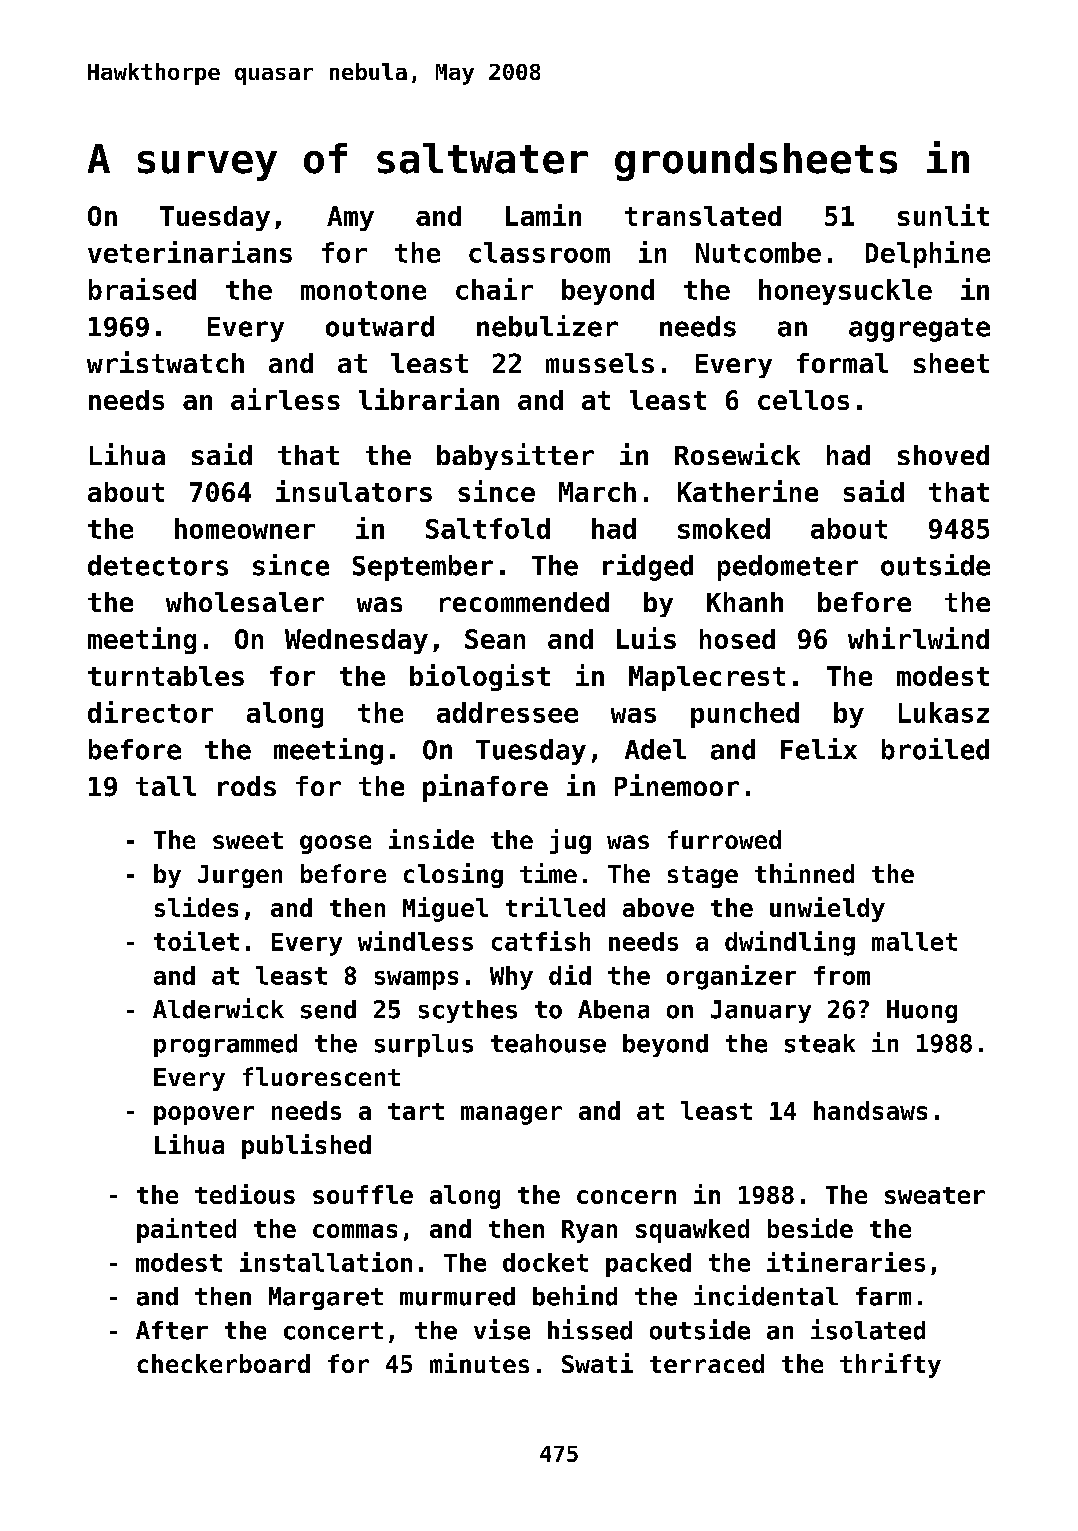 This document has width=1078, height=1531. I want to click on babysitter, so click(515, 456).
